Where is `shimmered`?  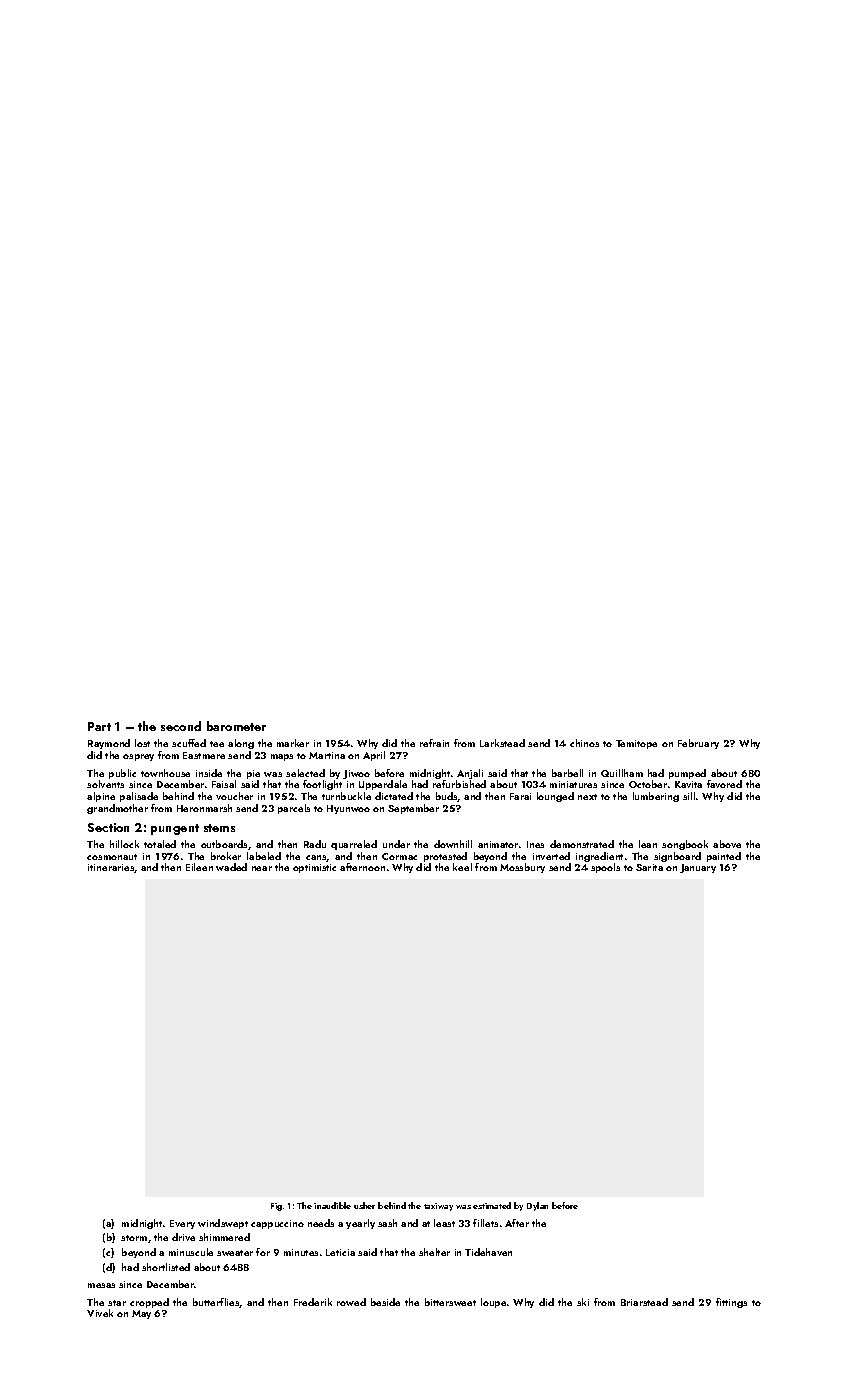
shimmered is located at coordinates (224, 1237).
